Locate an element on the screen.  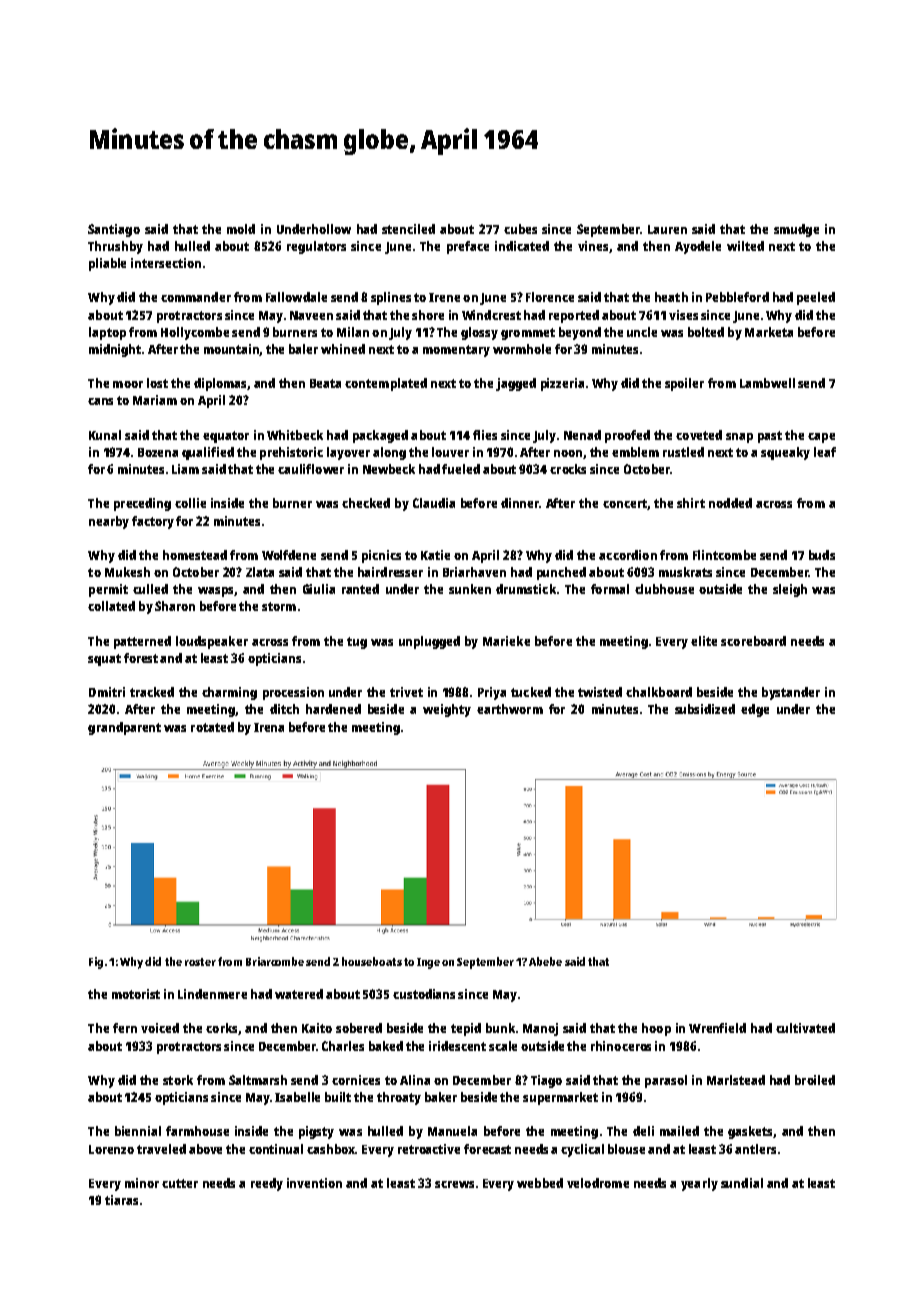
punched is located at coordinates (561, 573).
